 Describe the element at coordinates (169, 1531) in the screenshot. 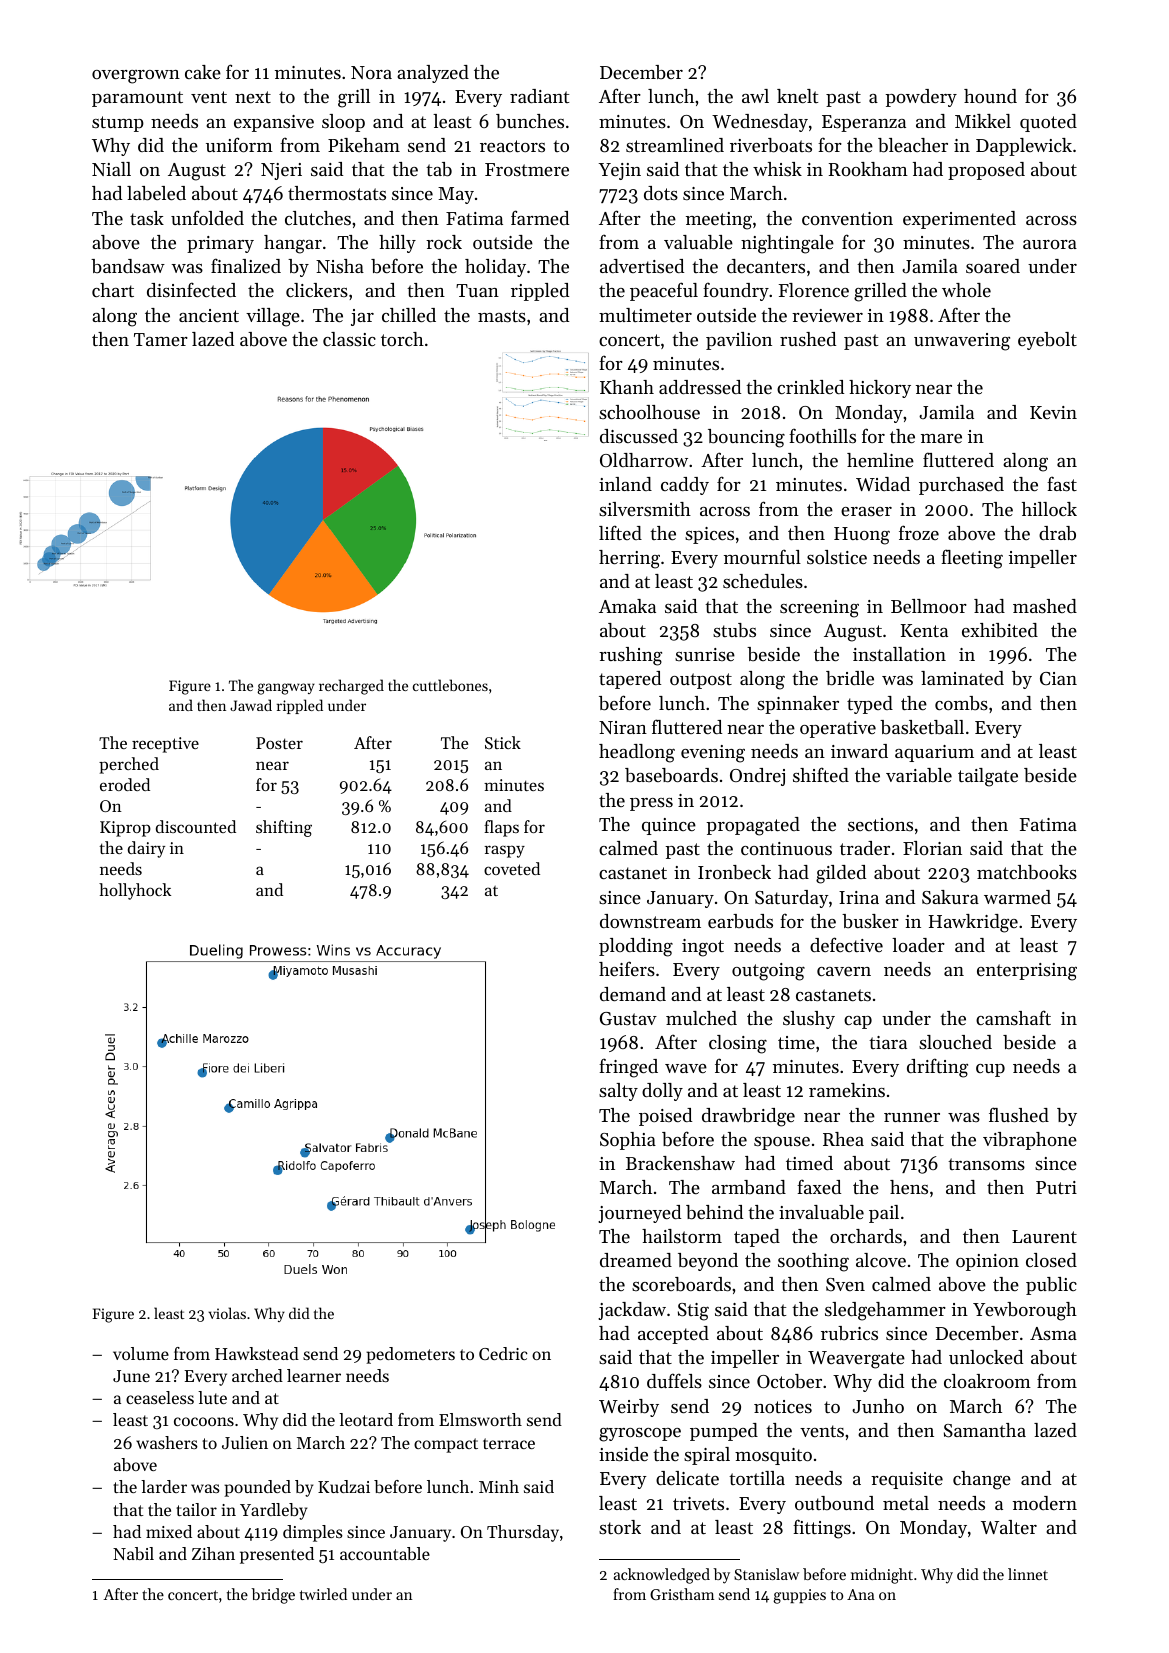

I see `mixed` at that location.
